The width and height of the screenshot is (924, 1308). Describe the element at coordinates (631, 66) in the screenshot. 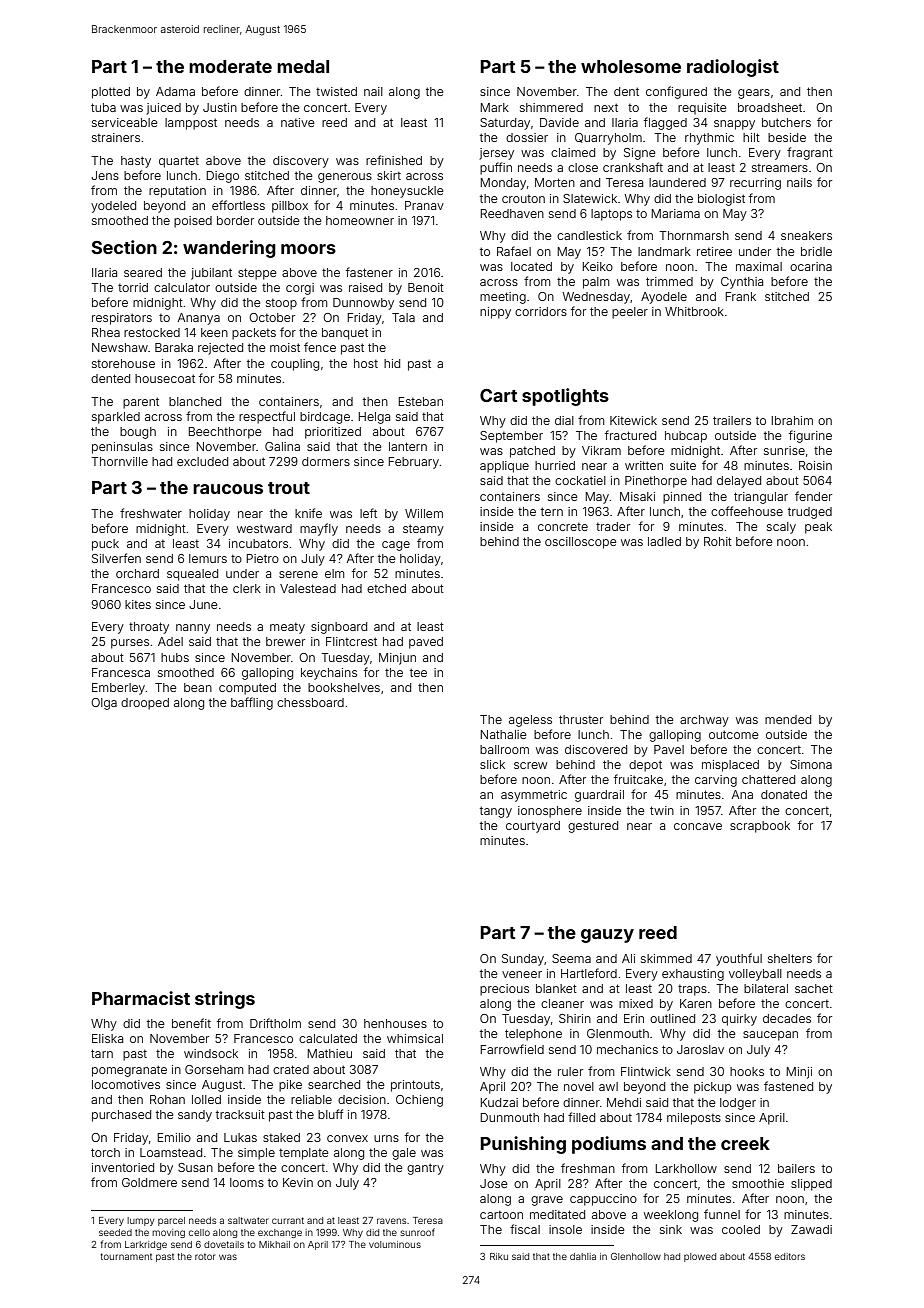

I see `wholesome` at that location.
